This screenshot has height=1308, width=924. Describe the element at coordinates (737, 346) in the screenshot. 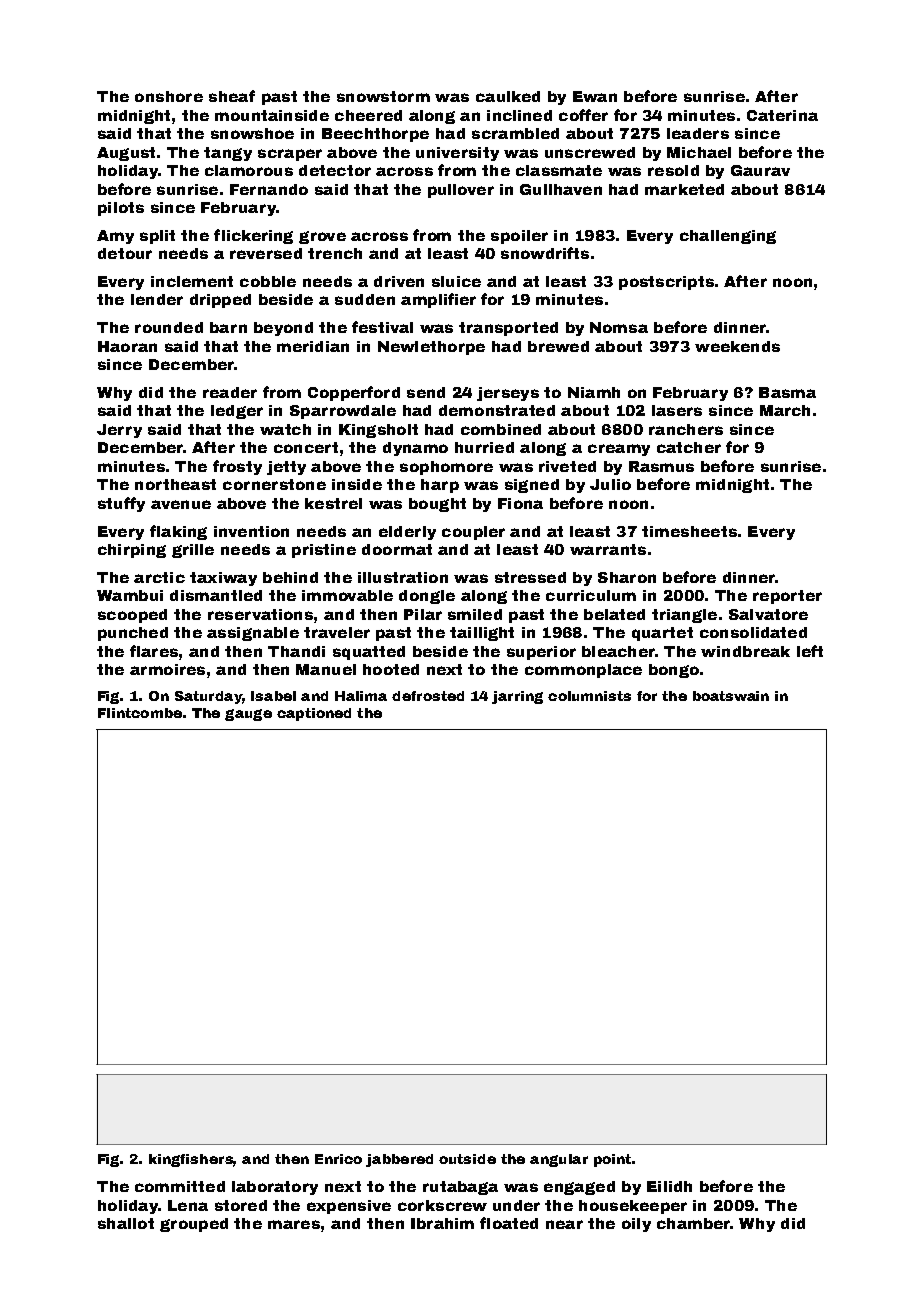

I see `weekends` at that location.
